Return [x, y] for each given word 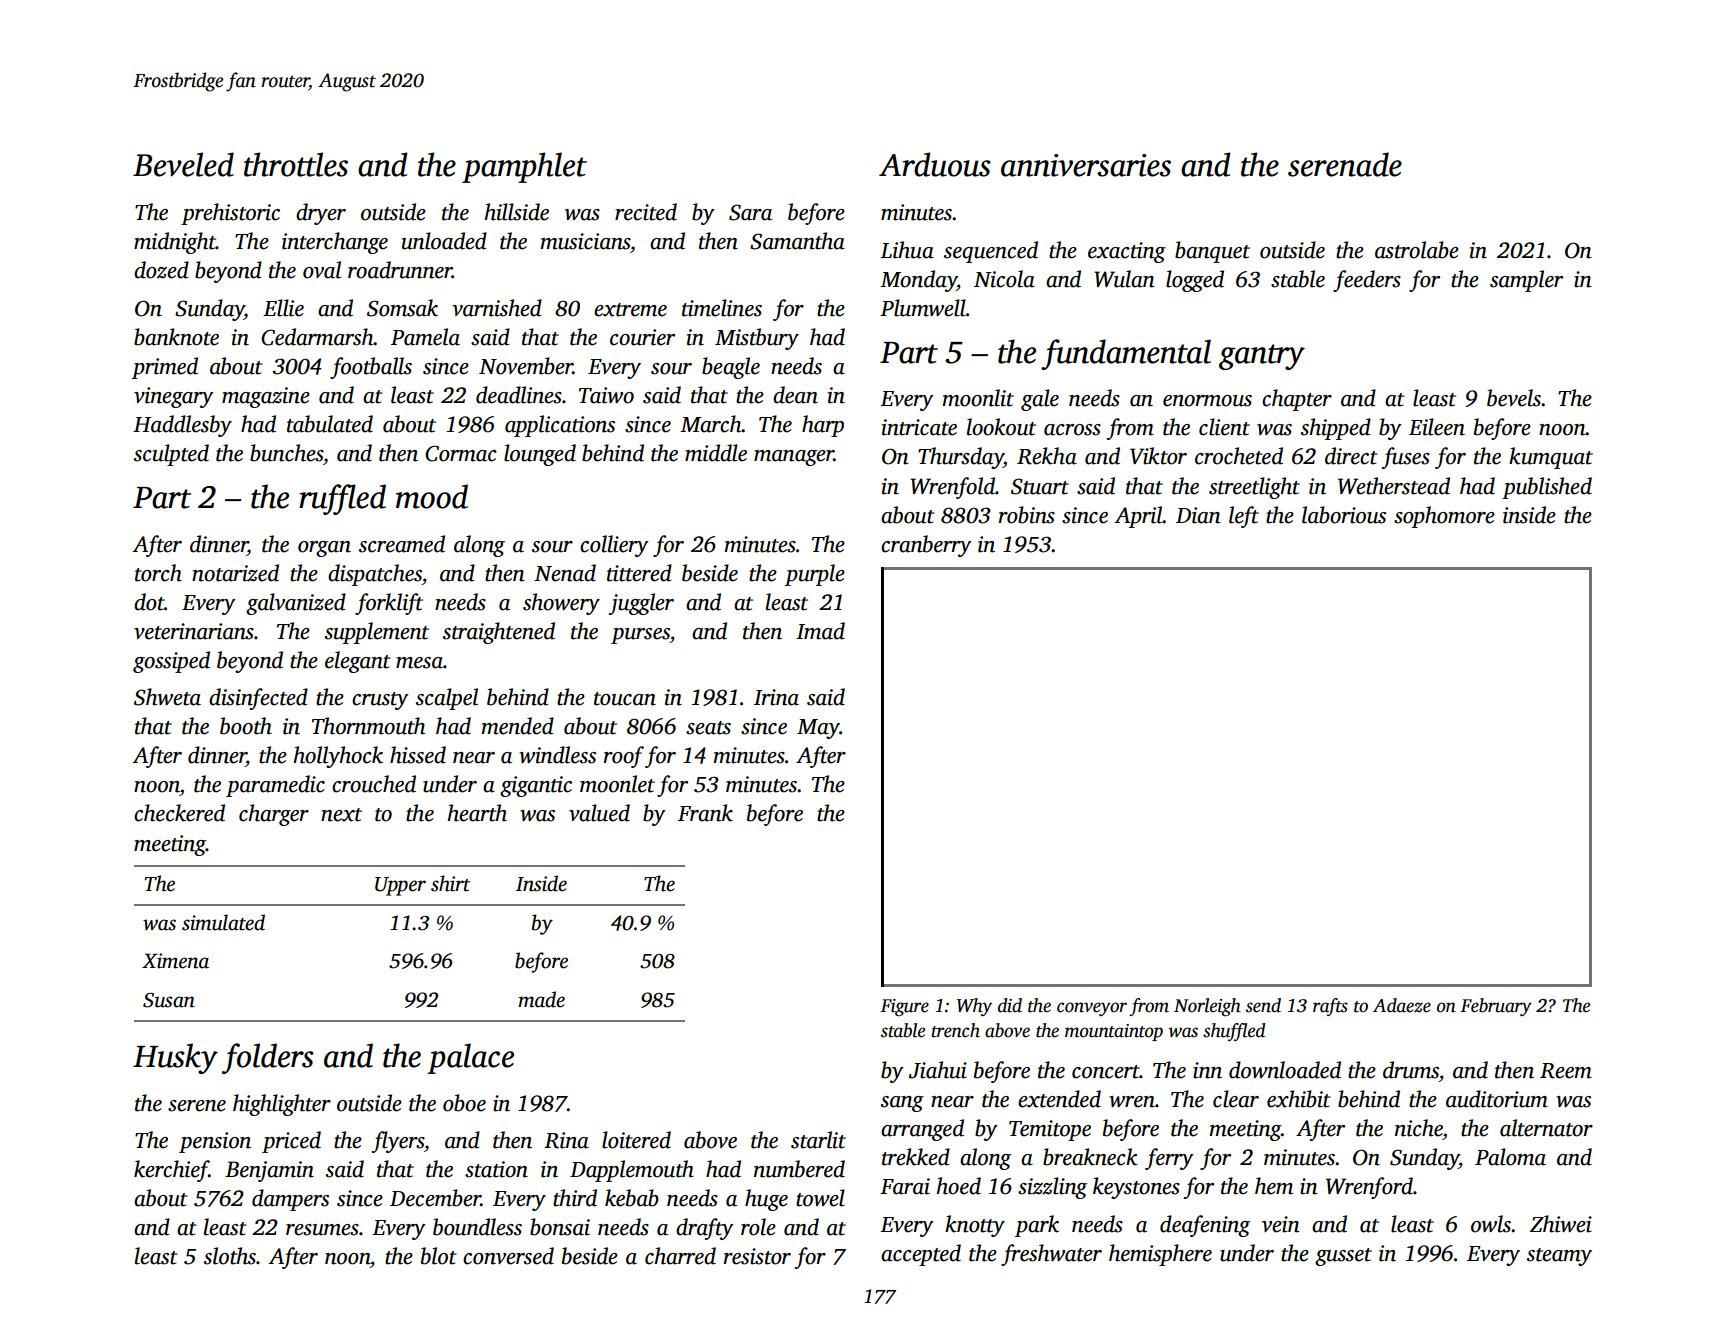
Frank [705, 813]
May [818, 729]
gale [1040, 400]
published [1547, 488]
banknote [176, 337]
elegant [358, 662]
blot [439, 1256]
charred [680, 1256]
